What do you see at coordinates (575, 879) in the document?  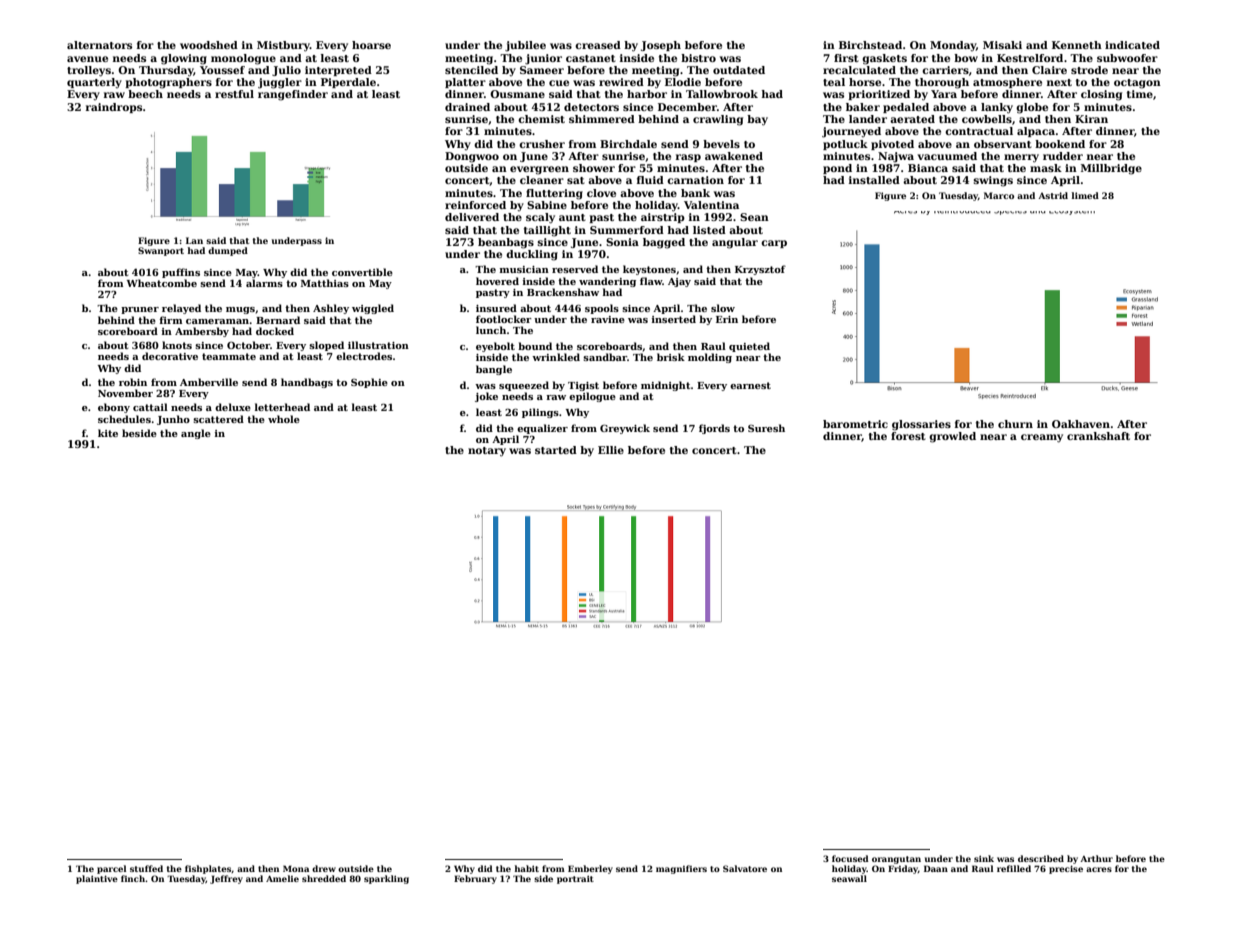 I see `portrait` at bounding box center [575, 879].
